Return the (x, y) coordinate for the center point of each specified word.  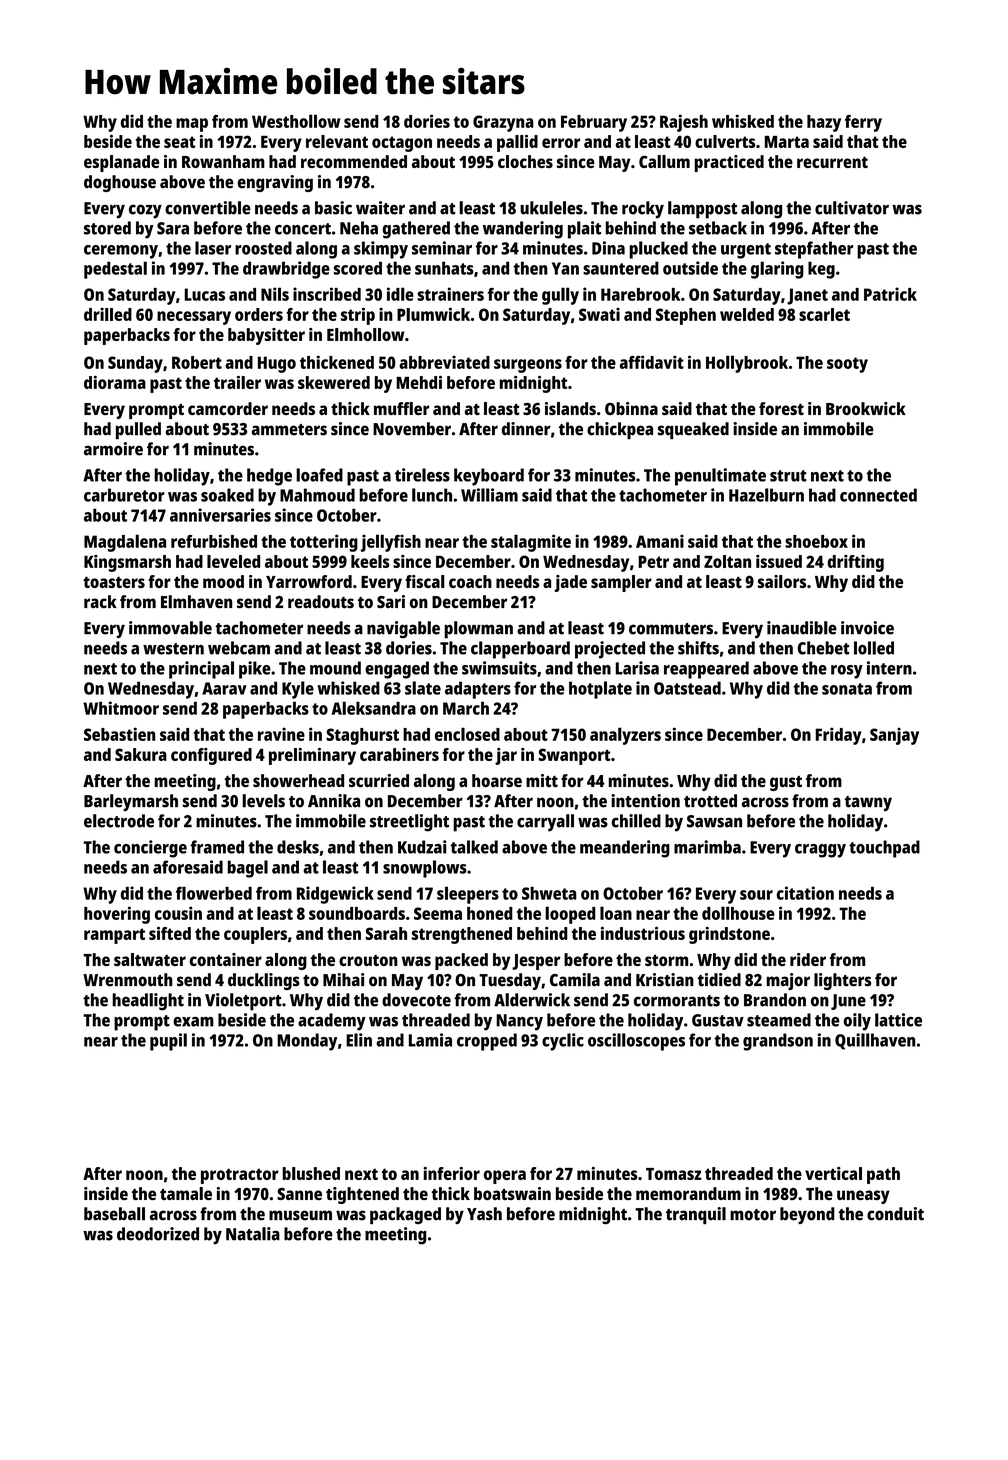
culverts (725, 141)
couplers (255, 935)
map (192, 125)
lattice (898, 1020)
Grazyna (503, 123)
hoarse (497, 780)
